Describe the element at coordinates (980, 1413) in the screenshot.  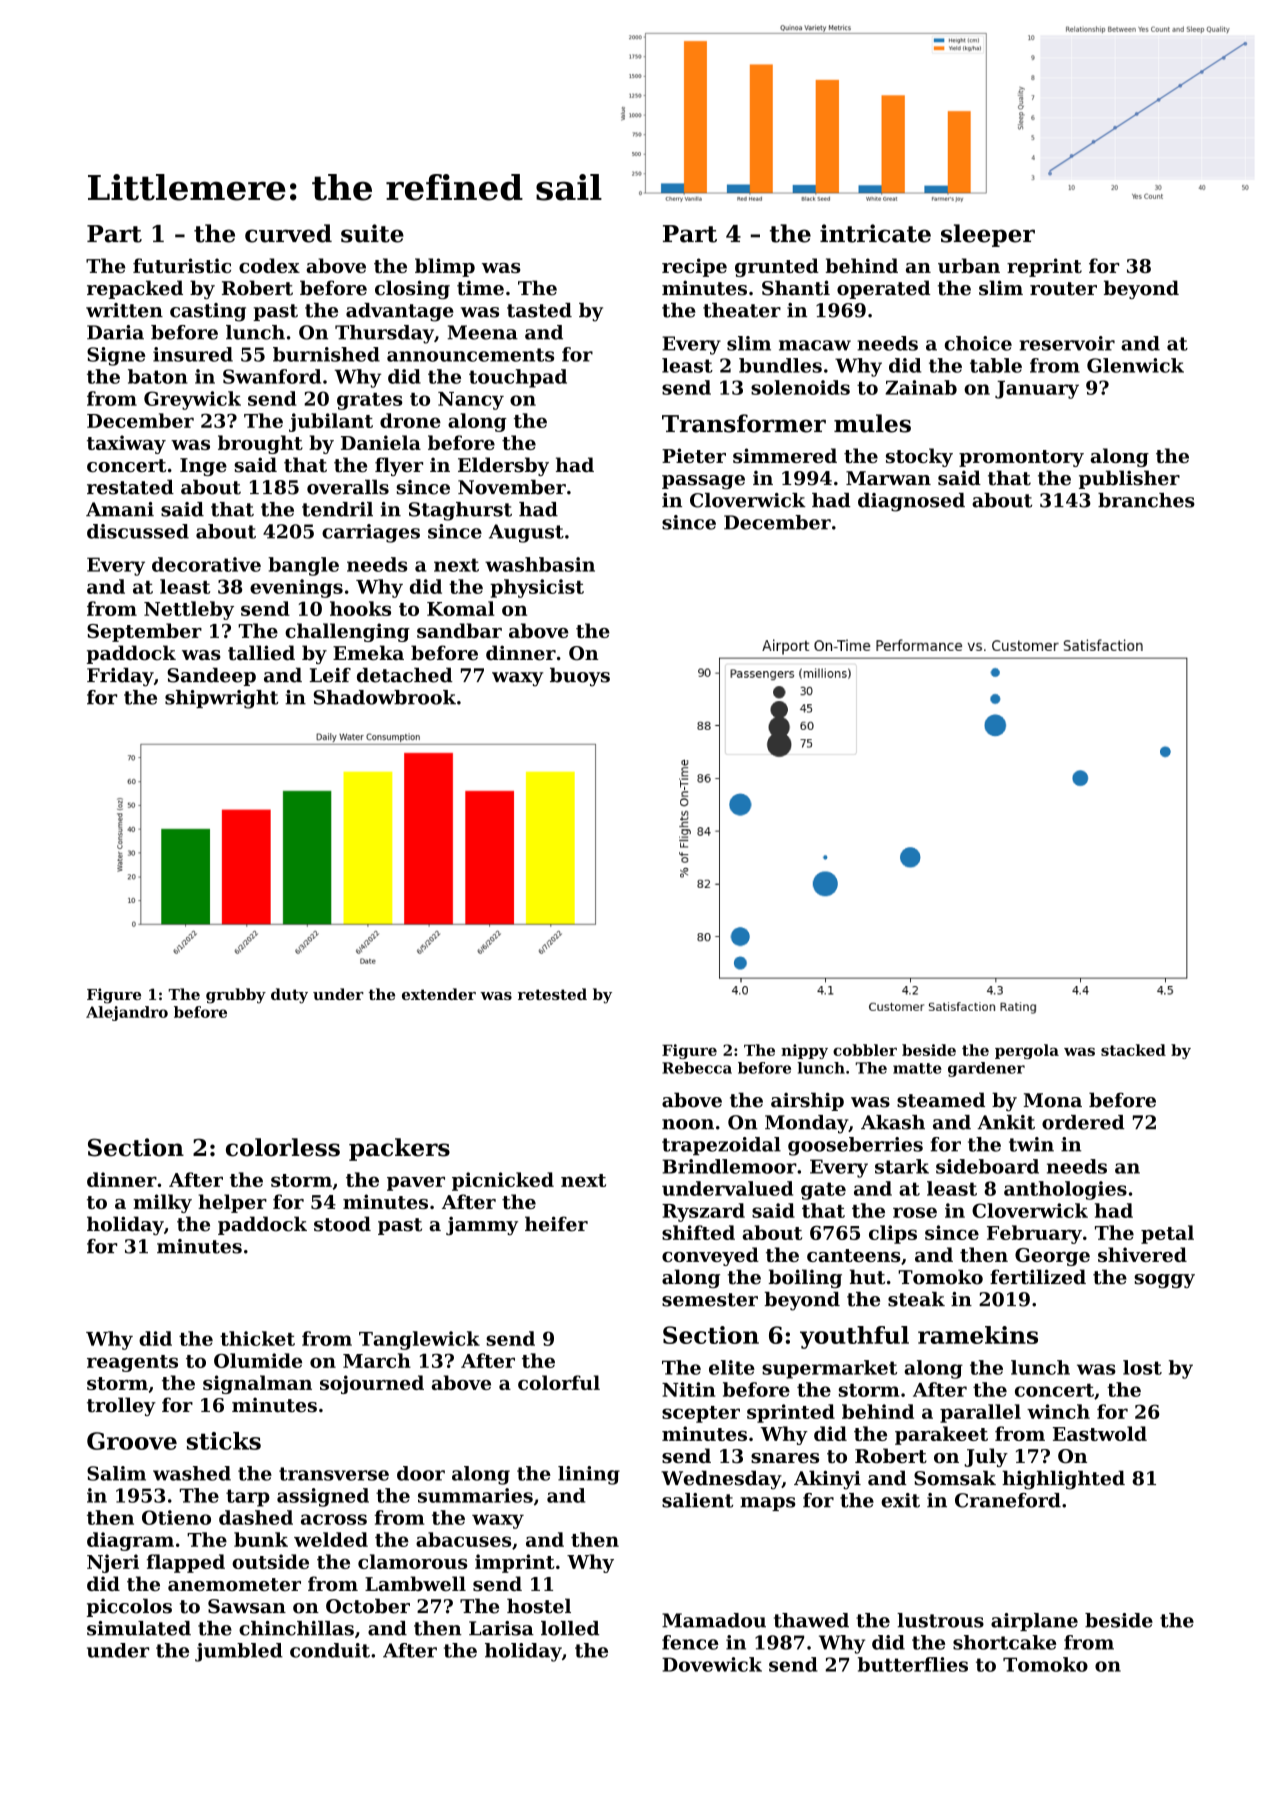
I see `parallel` at that location.
